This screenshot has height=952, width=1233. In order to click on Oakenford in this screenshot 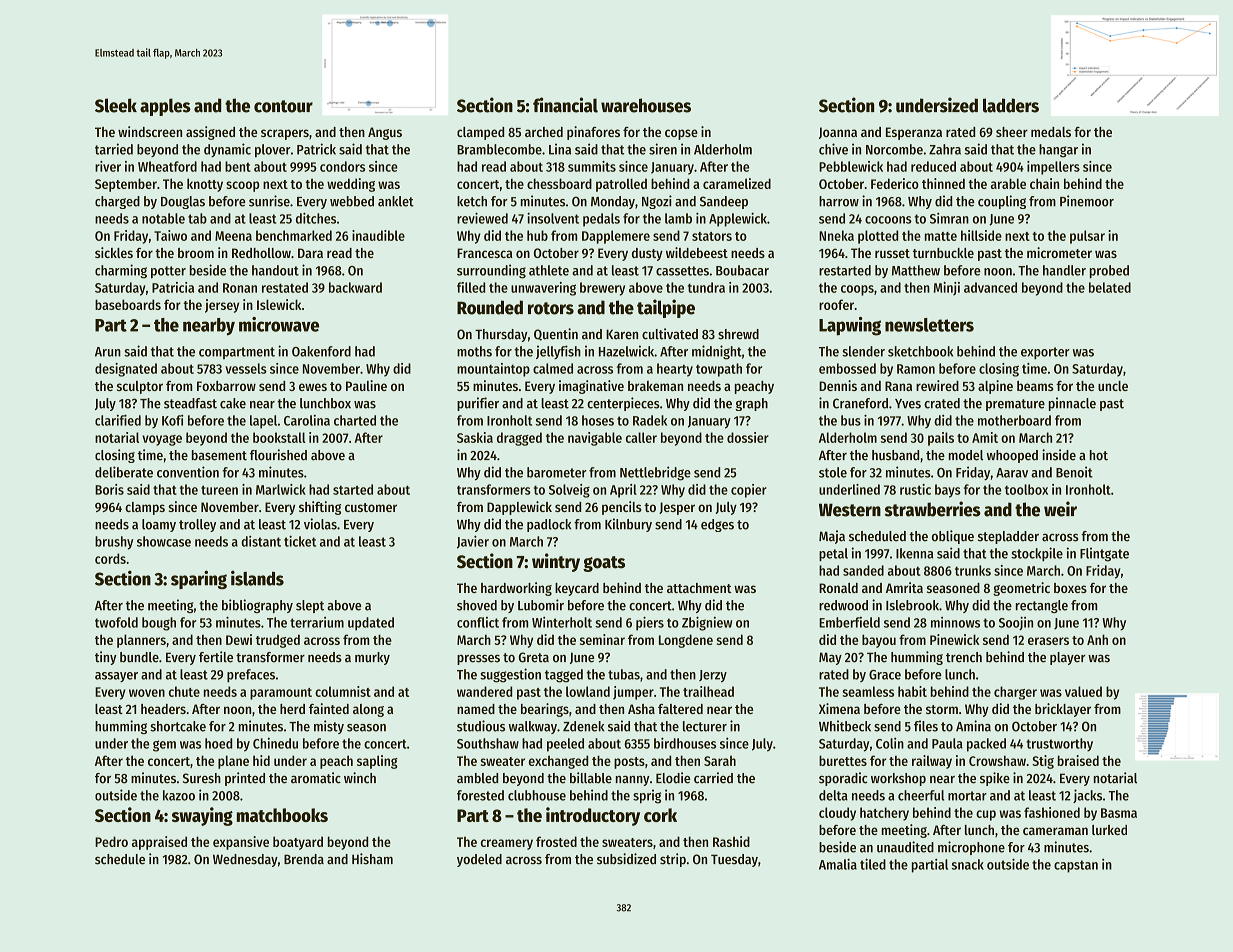, I will do `click(321, 351)`.
